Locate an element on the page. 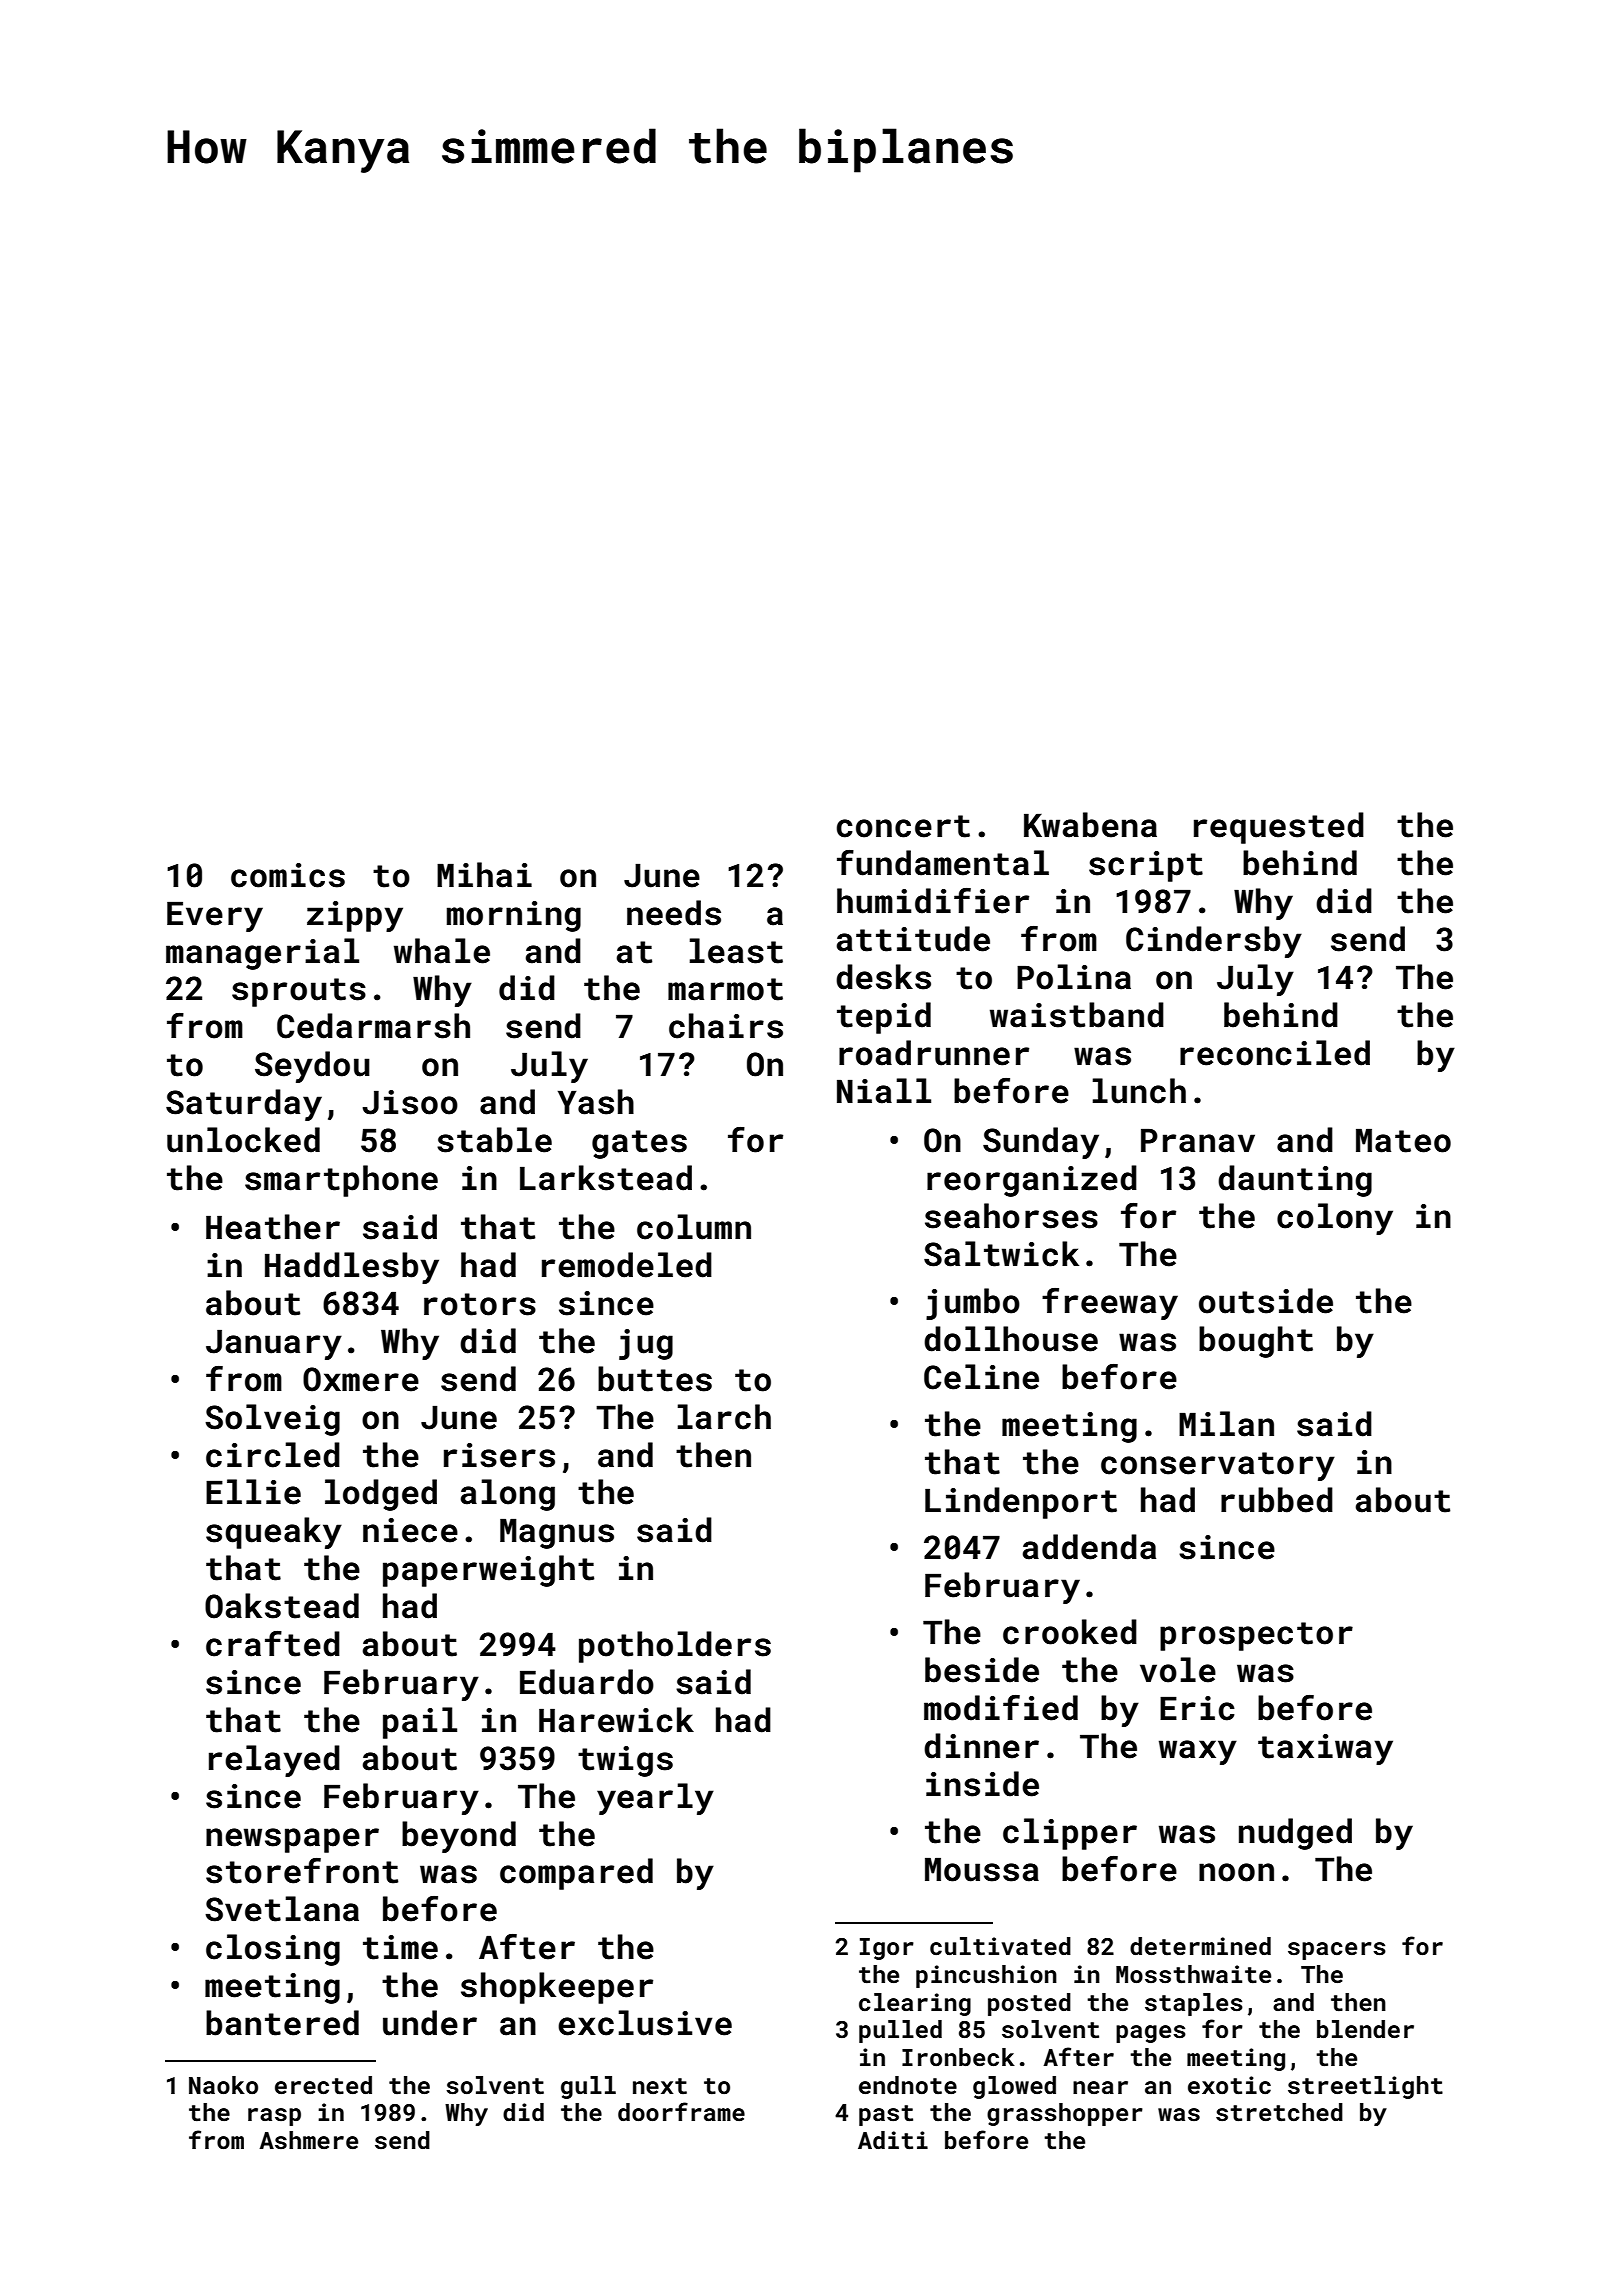 The width and height of the page is (1620, 2292). Saltwick is located at coordinates (1001, 1254).
